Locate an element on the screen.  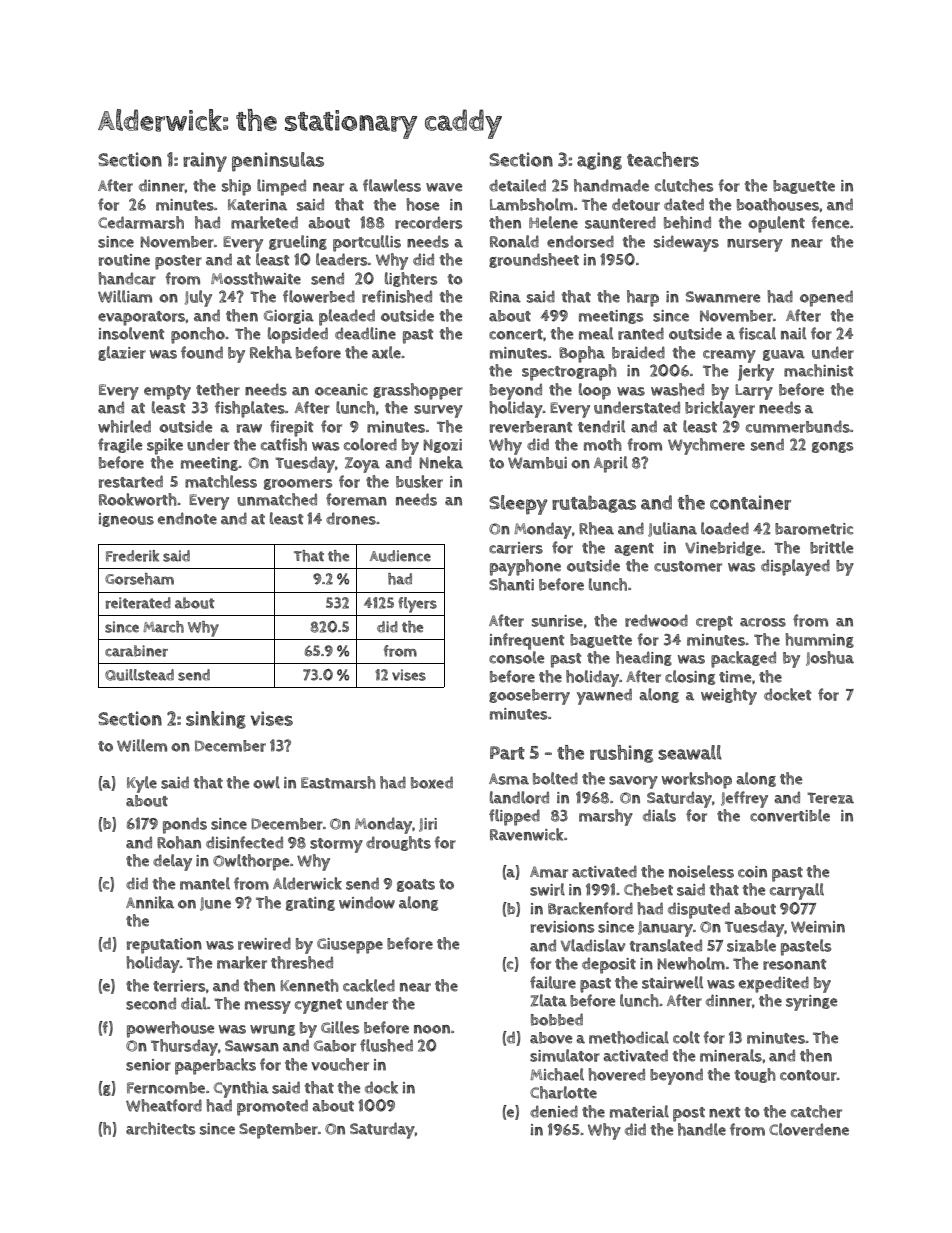
March is located at coordinates (163, 627).
